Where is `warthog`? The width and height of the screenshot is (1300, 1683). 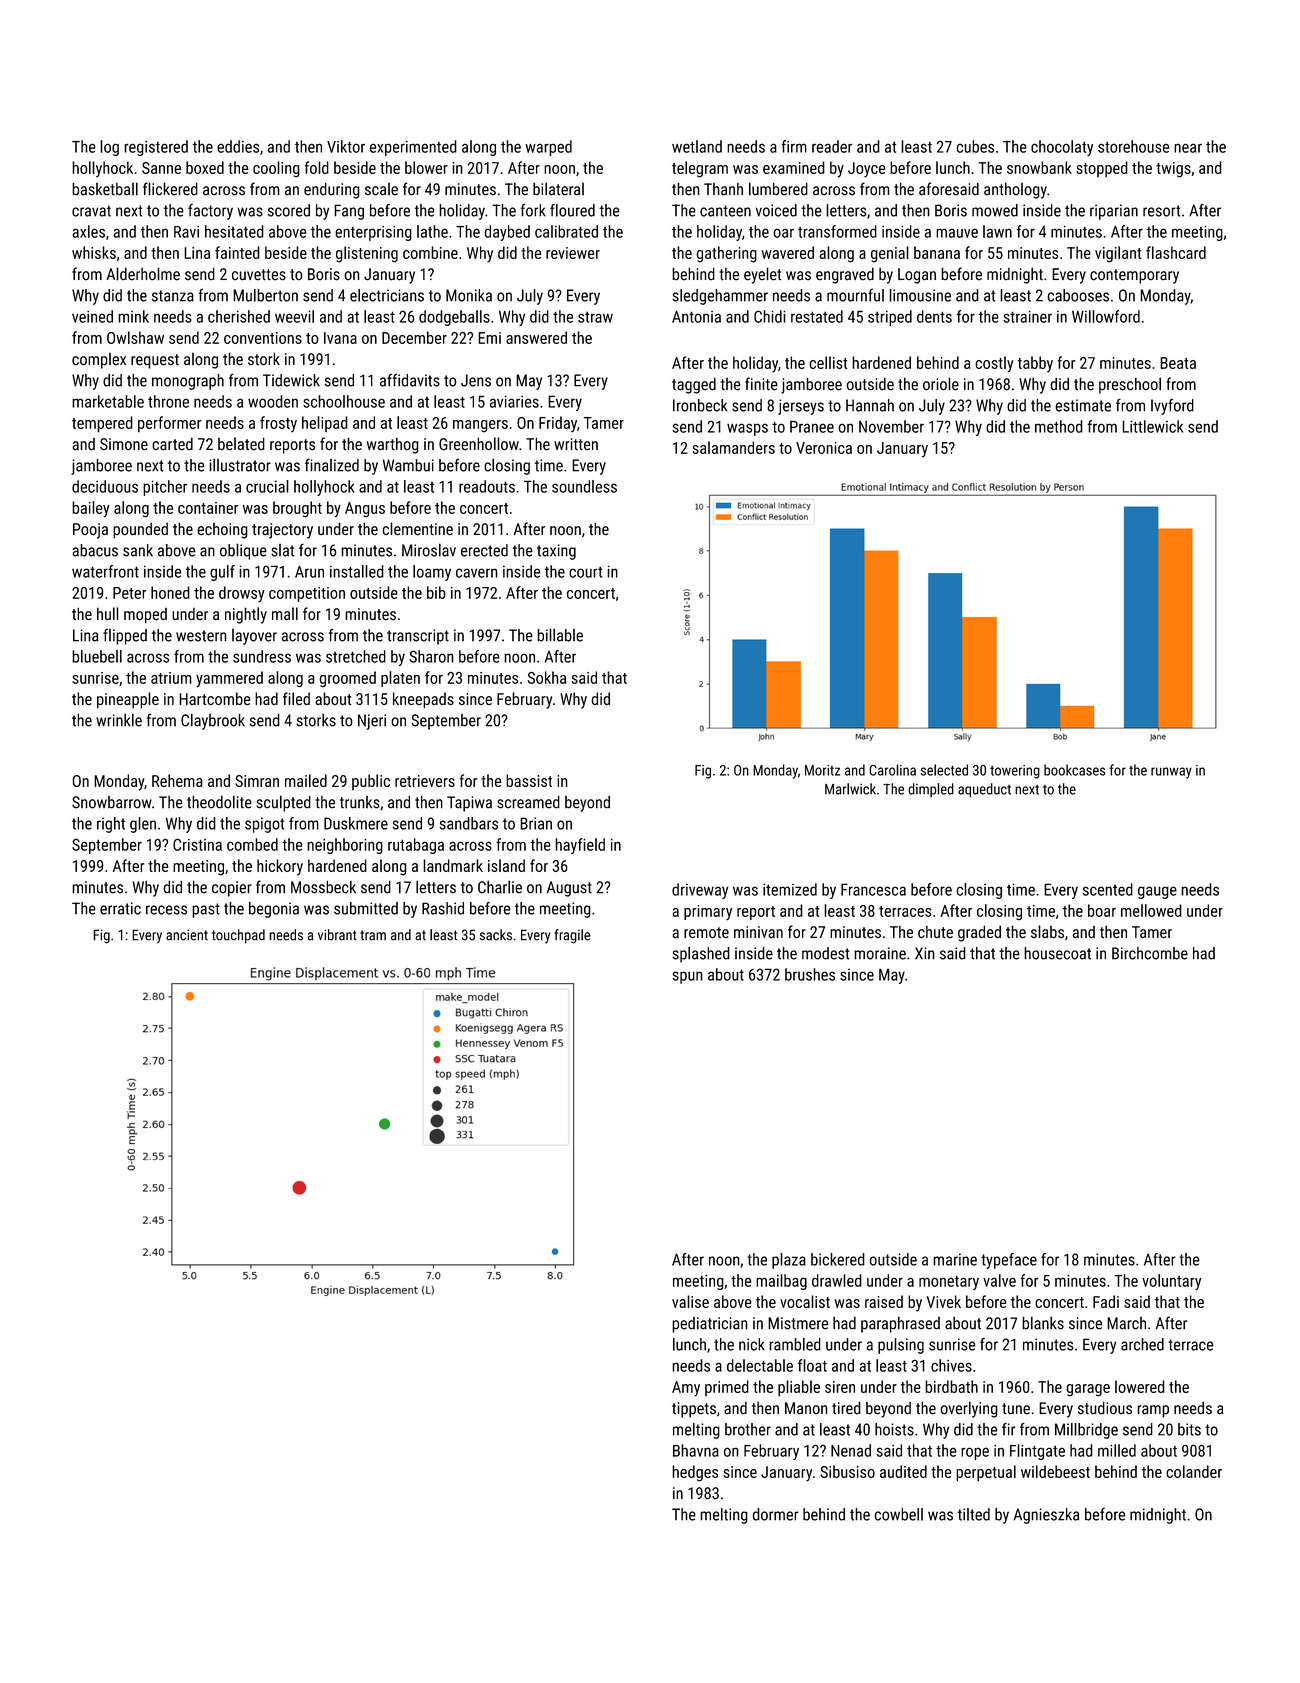 warthog is located at coordinates (393, 445).
